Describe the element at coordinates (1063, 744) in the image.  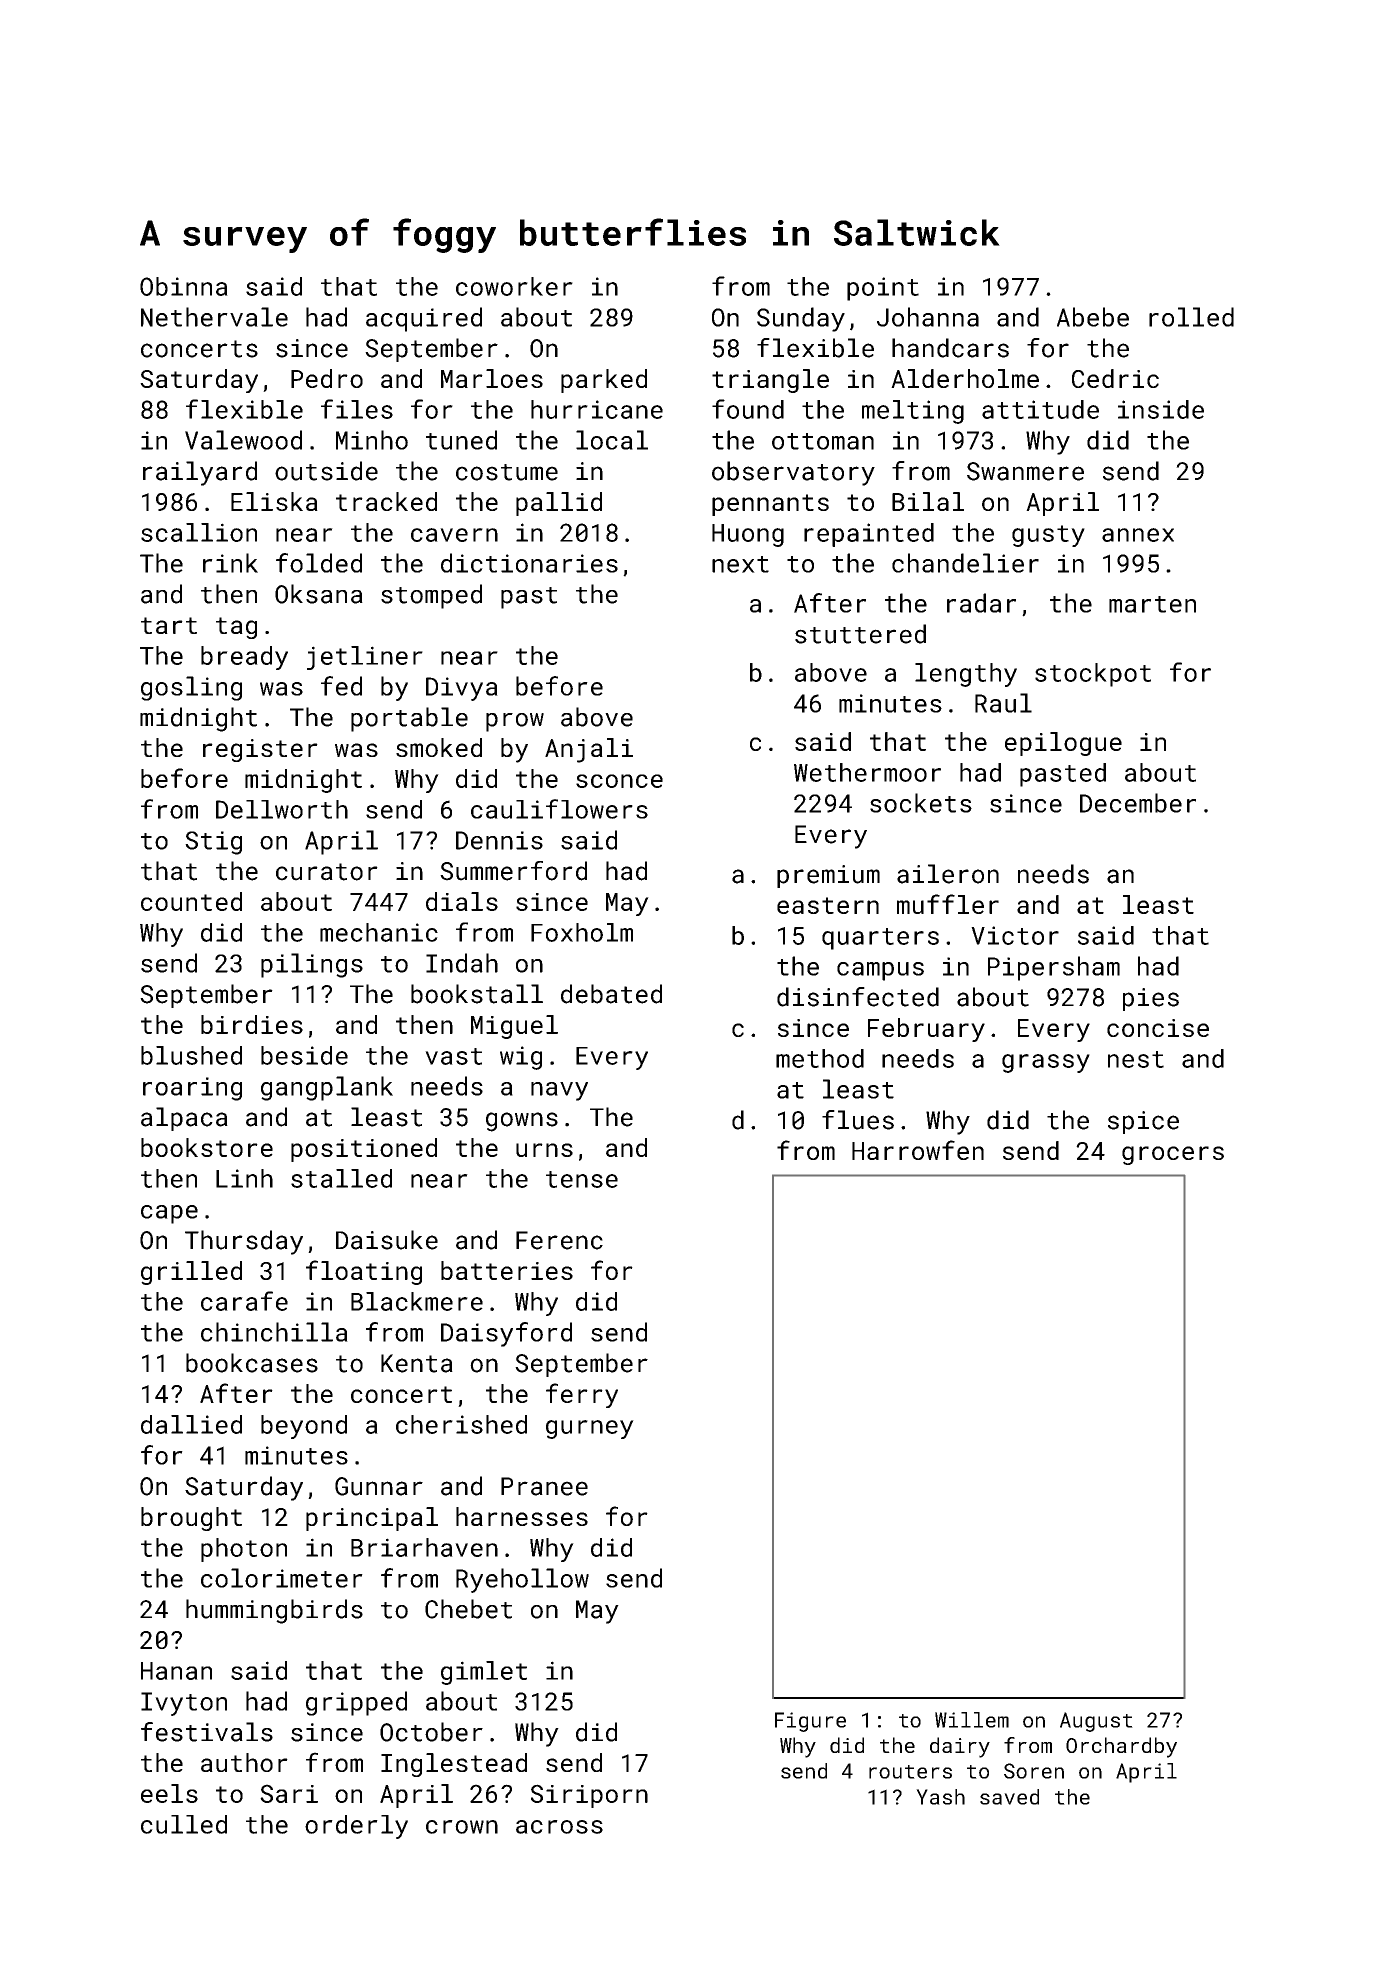
I see `epilogue` at that location.
